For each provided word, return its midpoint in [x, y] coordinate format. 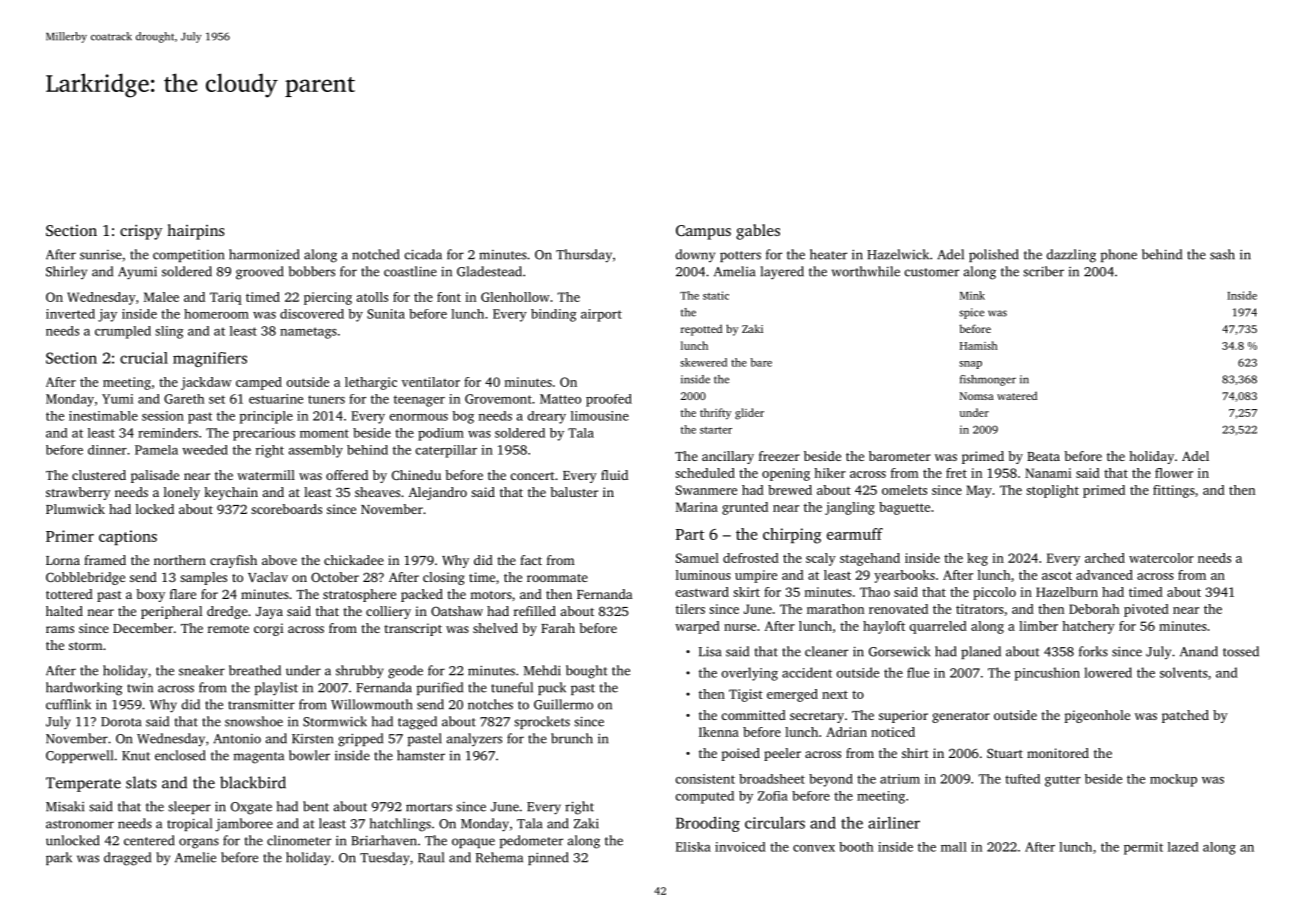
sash [1222, 254]
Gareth [184, 399]
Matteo [560, 399]
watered [1017, 395]
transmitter [261, 704]
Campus [703, 232]
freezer [779, 456]
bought [587, 672]
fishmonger [988, 380]
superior [903, 716]
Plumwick [75, 509]
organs [199, 843]
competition [188, 256]
